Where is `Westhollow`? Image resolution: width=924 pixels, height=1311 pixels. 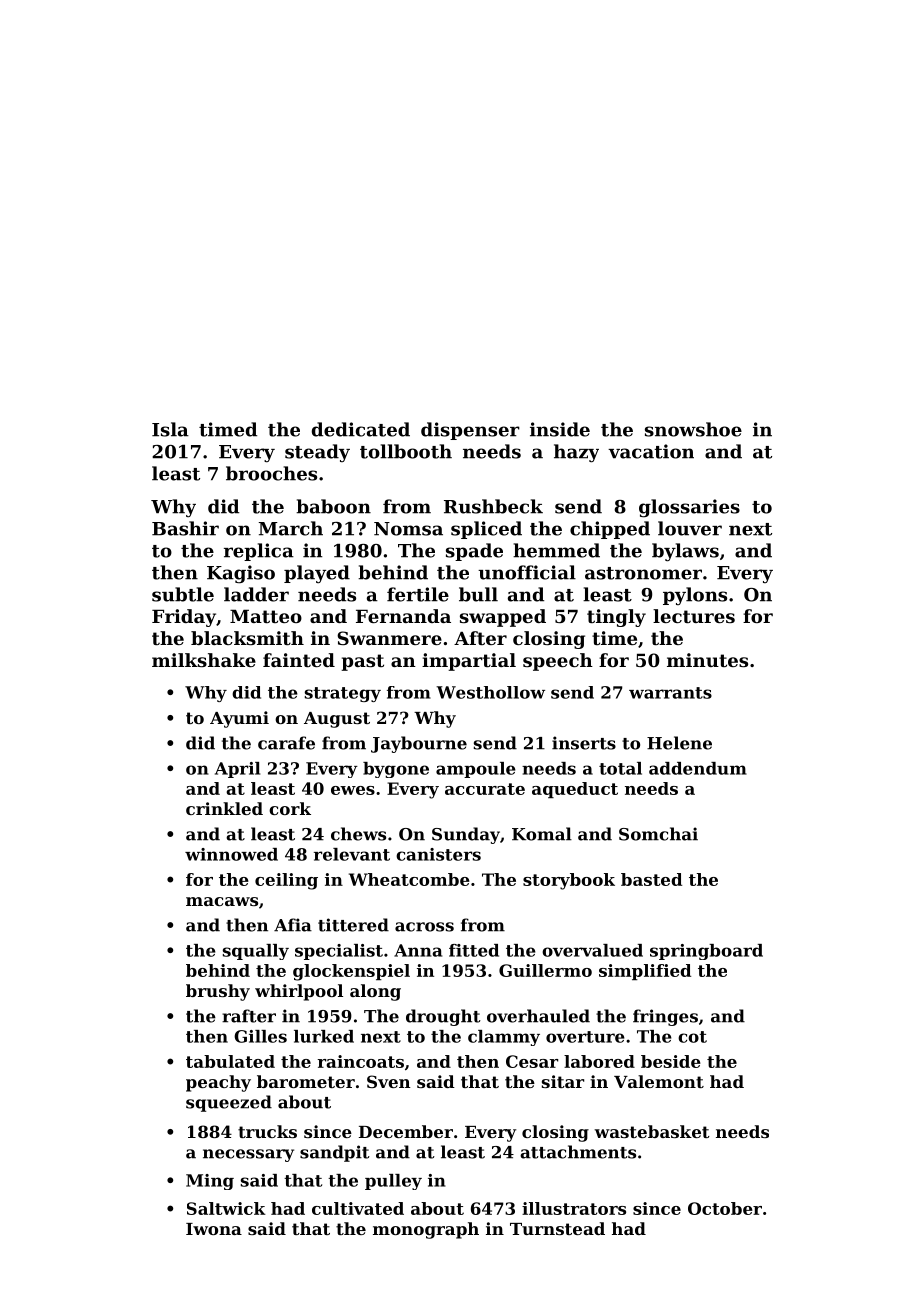 Westhollow is located at coordinates (490, 692).
